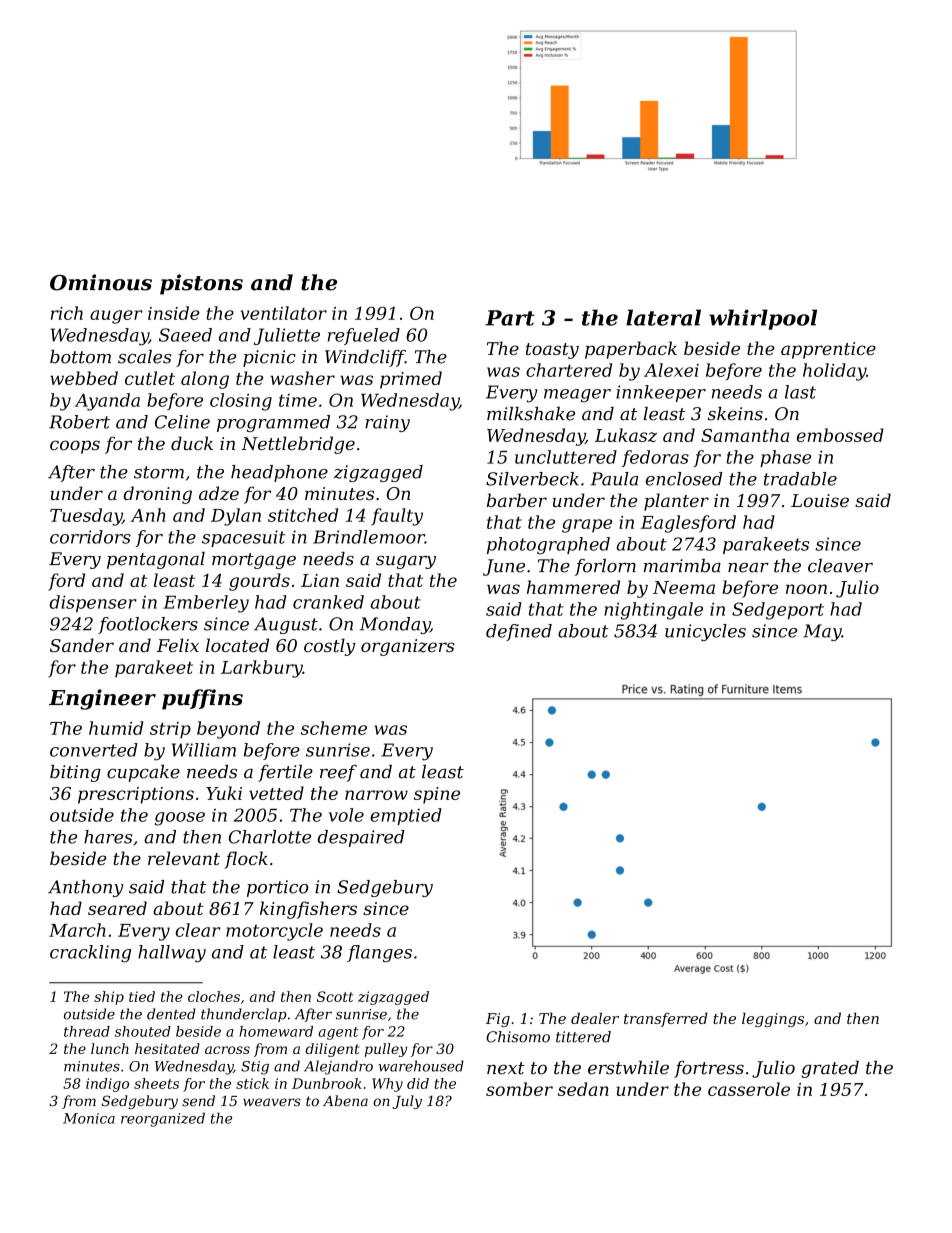  I want to click on despaired, so click(361, 838).
